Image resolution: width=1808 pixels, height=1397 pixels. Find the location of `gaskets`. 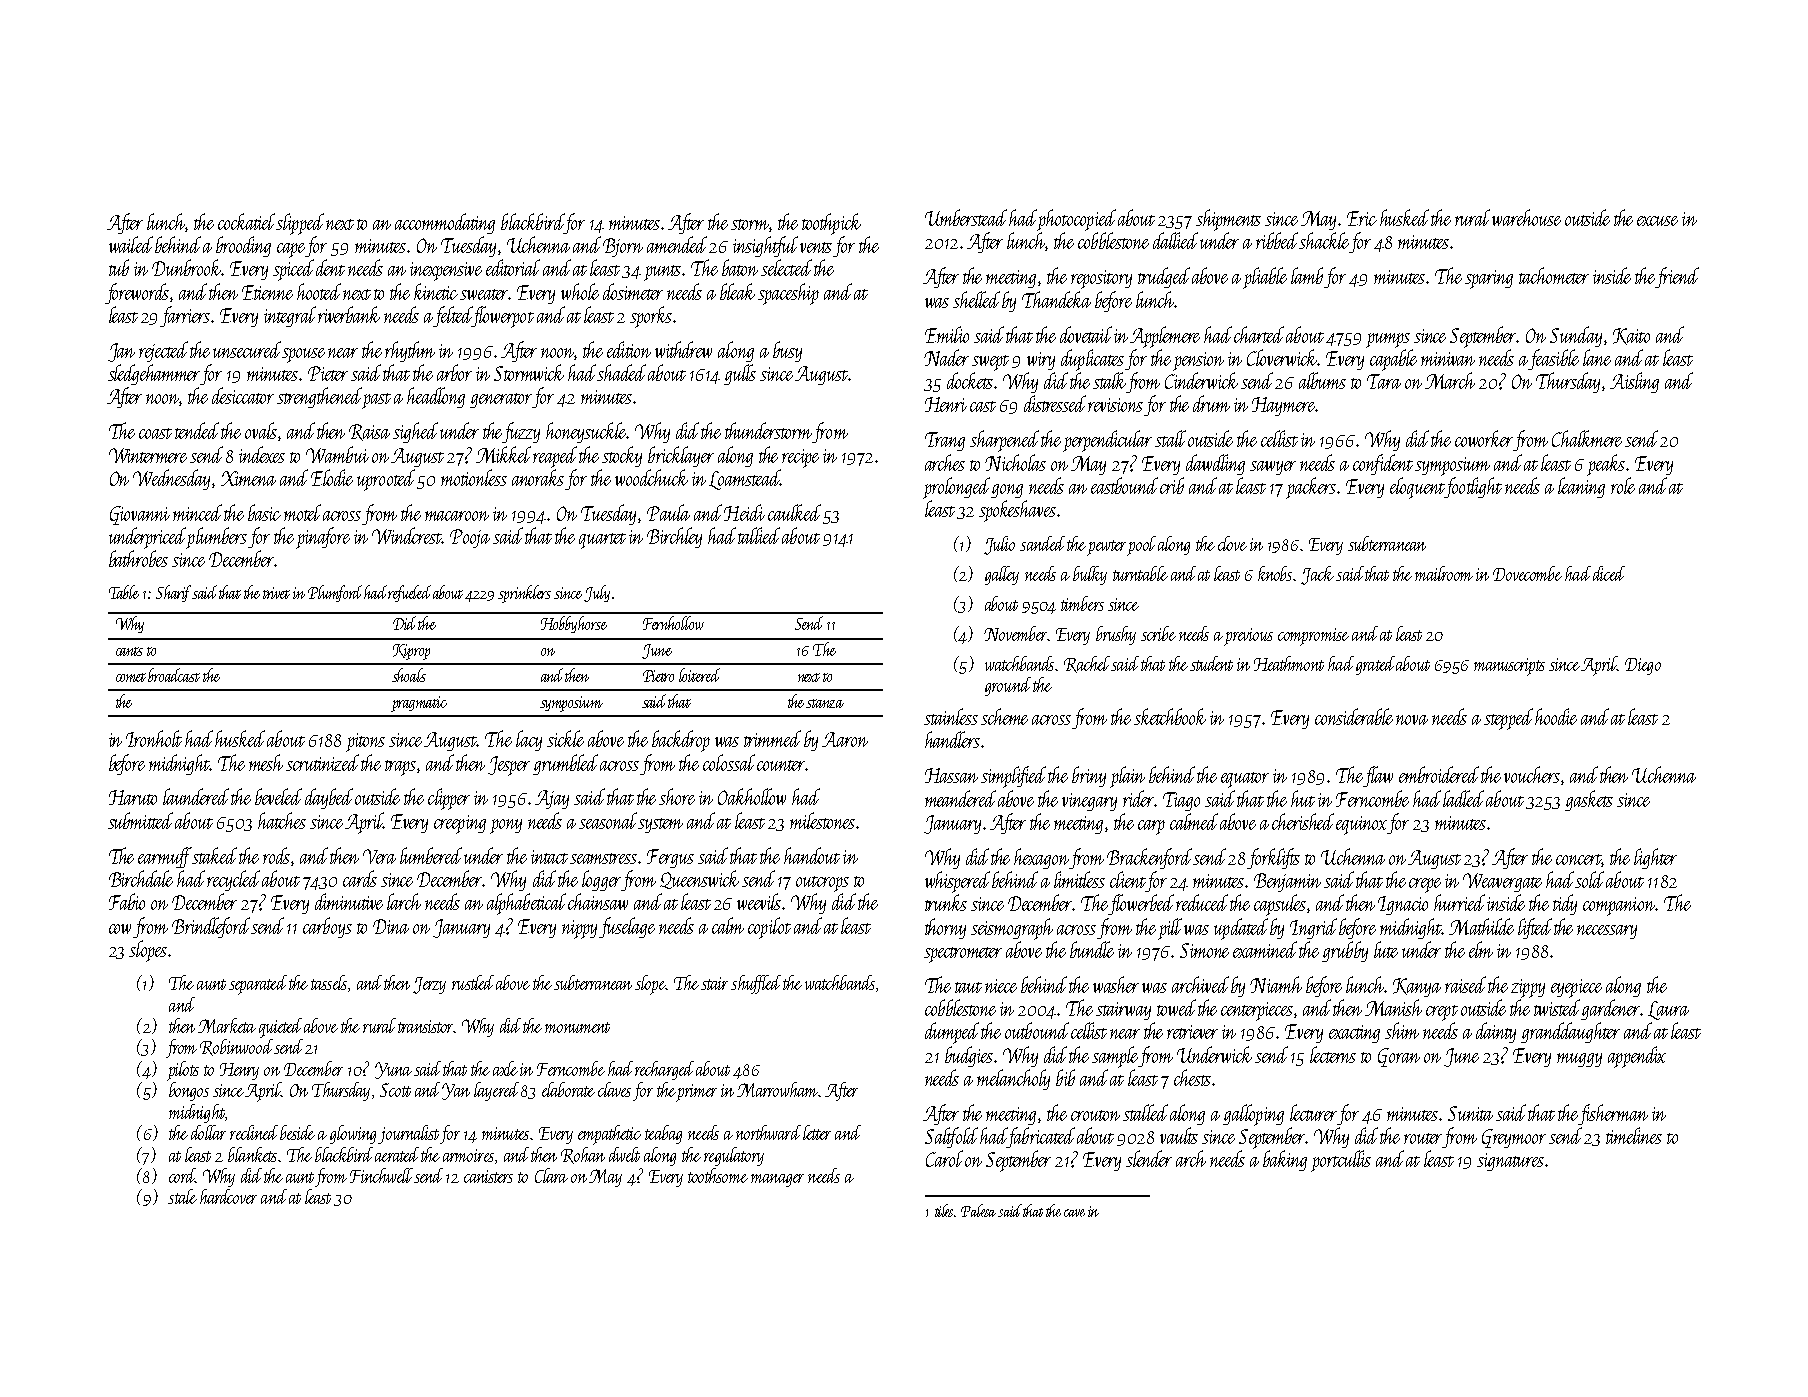

gaskets is located at coordinates (1589, 800).
